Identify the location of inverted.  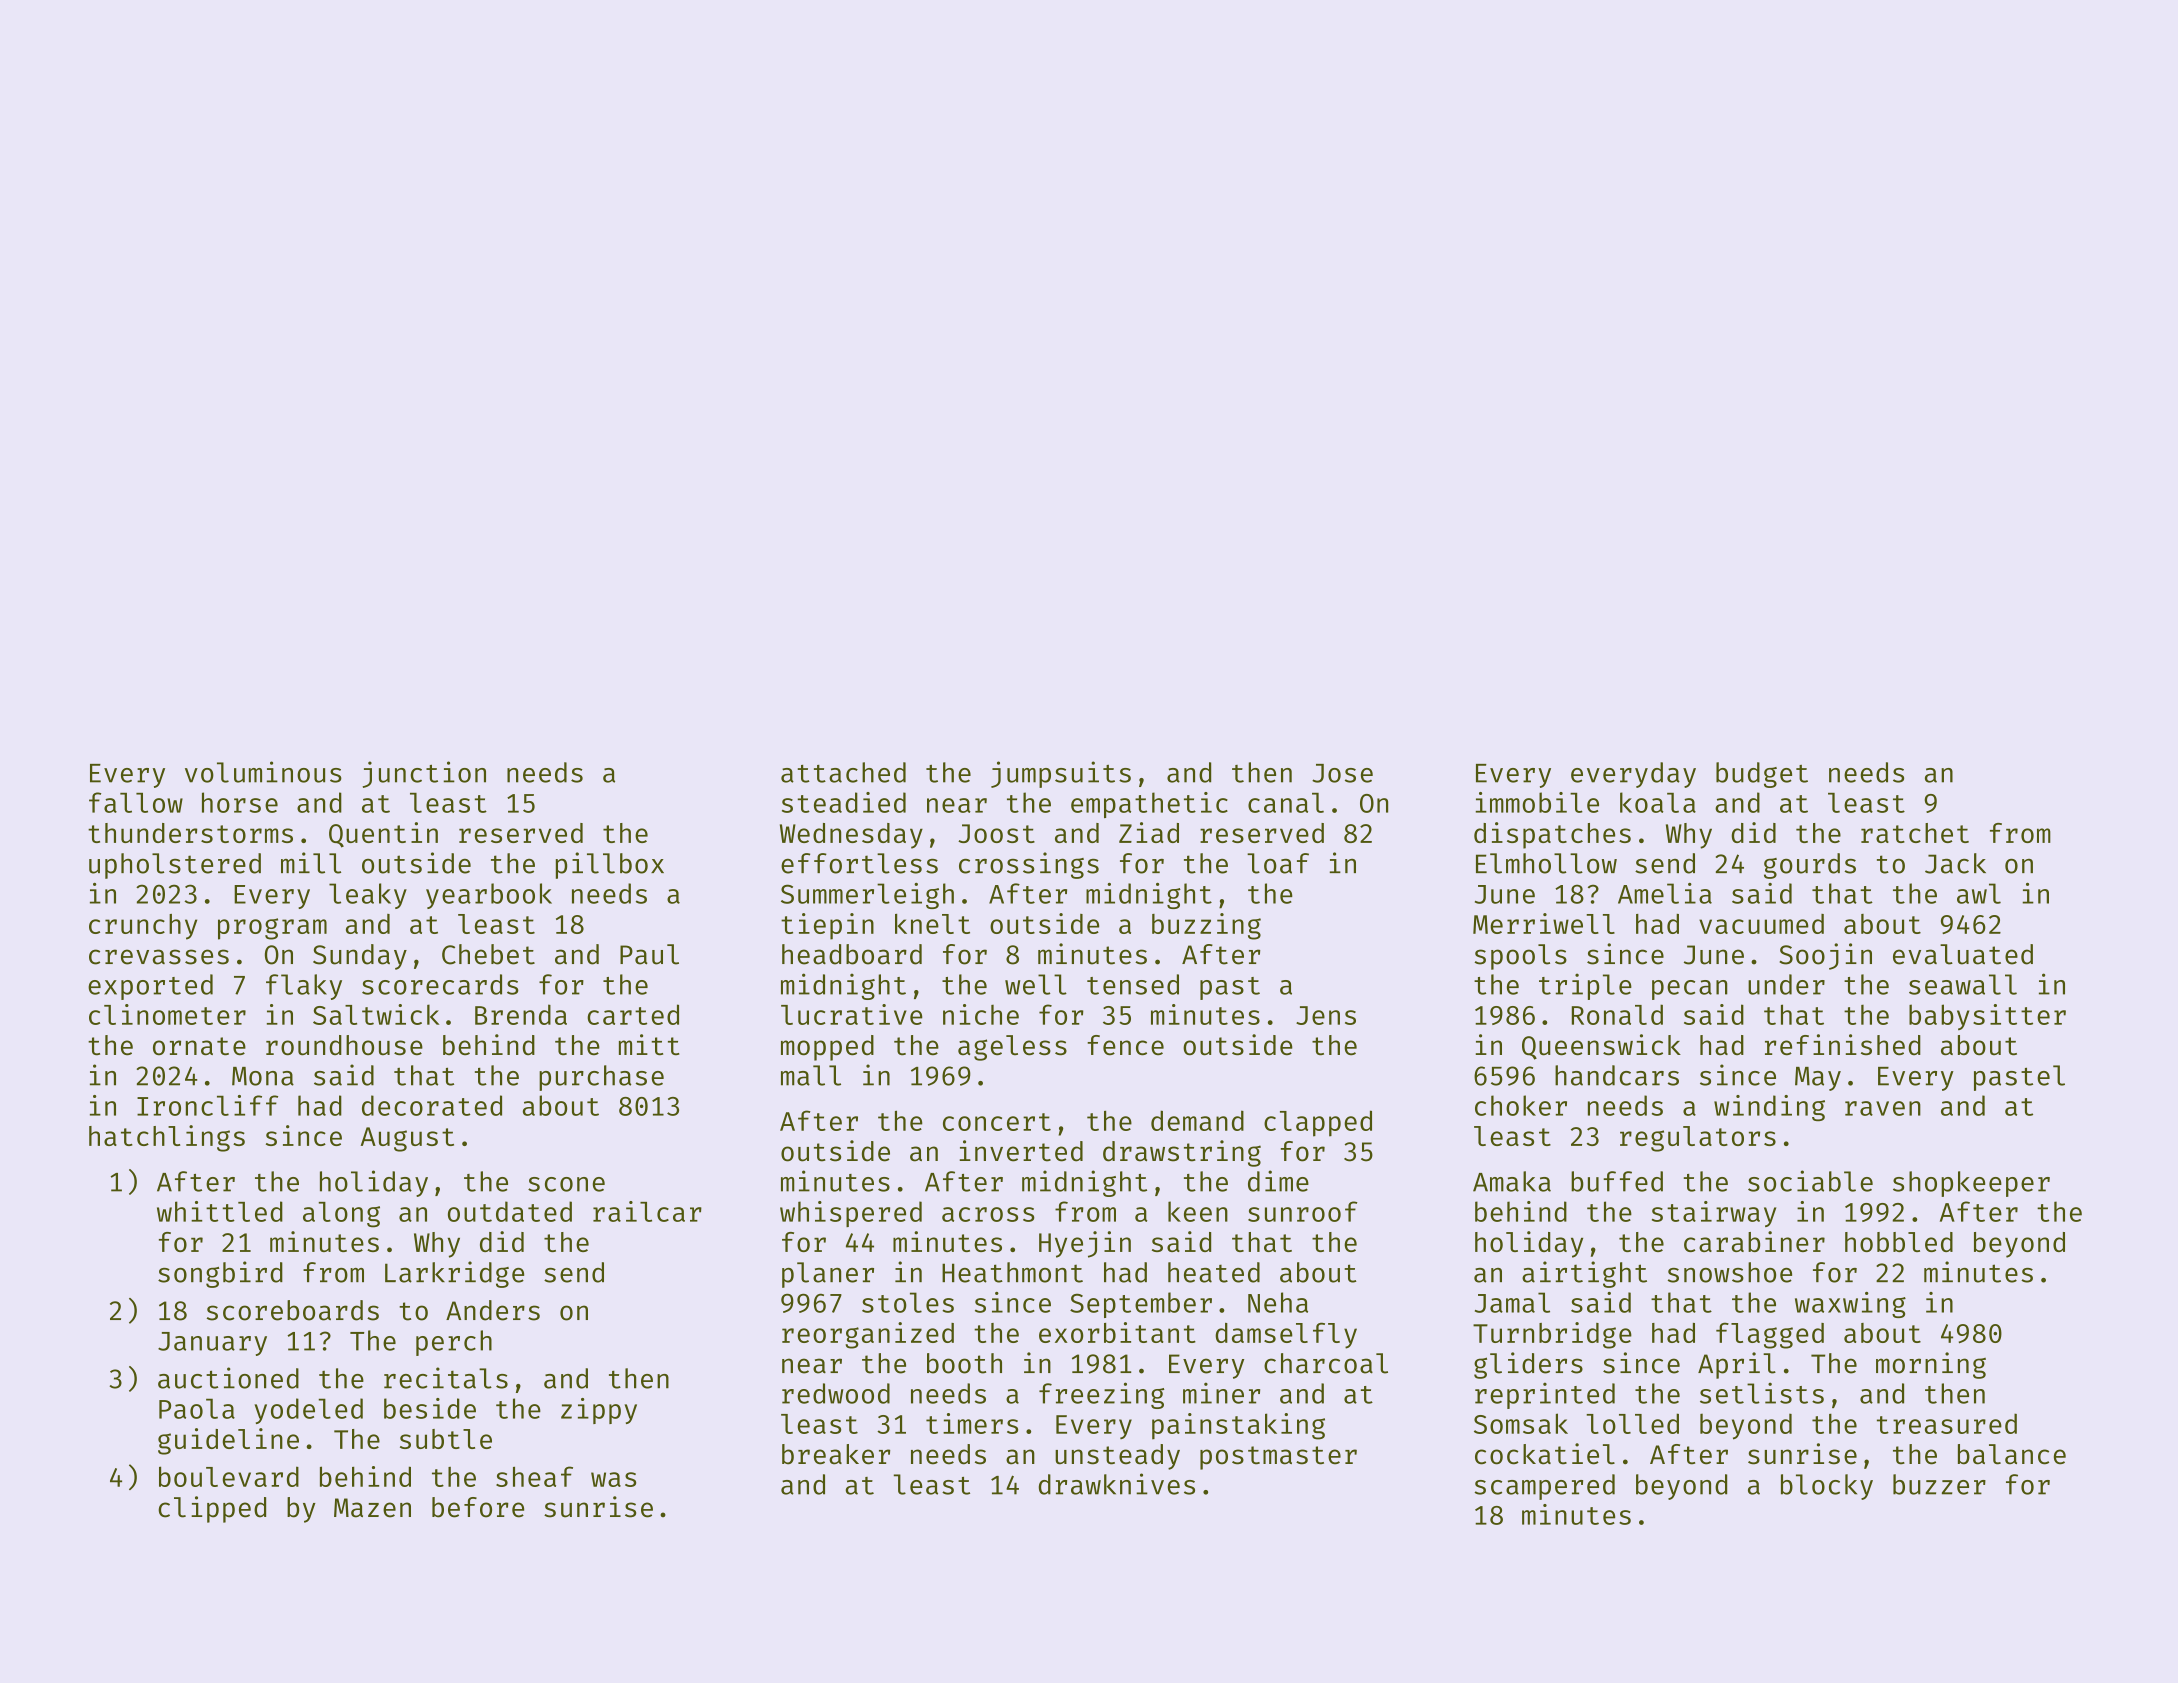
(1021, 1151).
